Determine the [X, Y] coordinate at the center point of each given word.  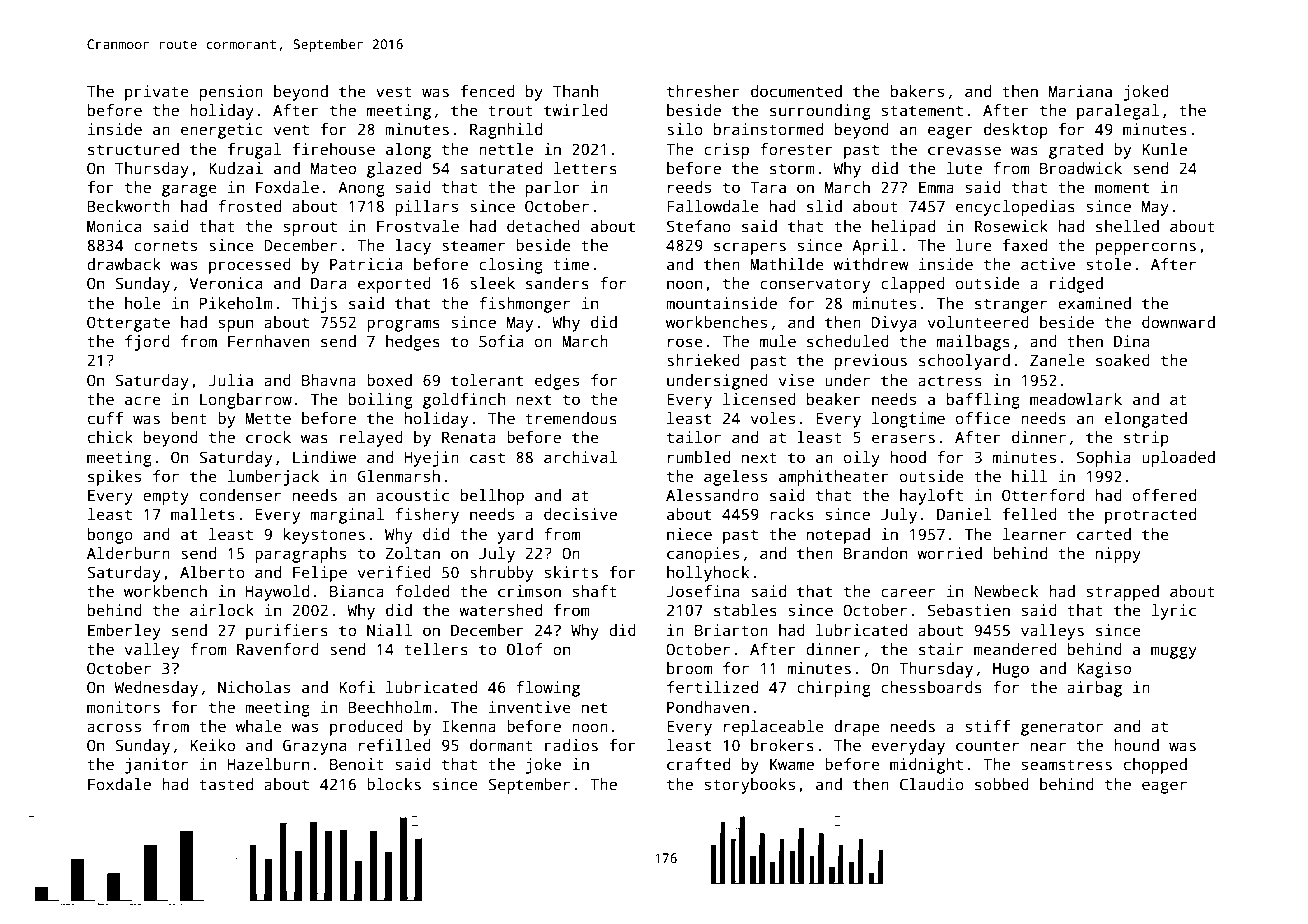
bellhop [492, 497]
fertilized [712, 687]
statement [922, 111]
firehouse [334, 149]
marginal [347, 516]
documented [796, 91]
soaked [1123, 360]
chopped [1155, 766]
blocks [394, 784]
